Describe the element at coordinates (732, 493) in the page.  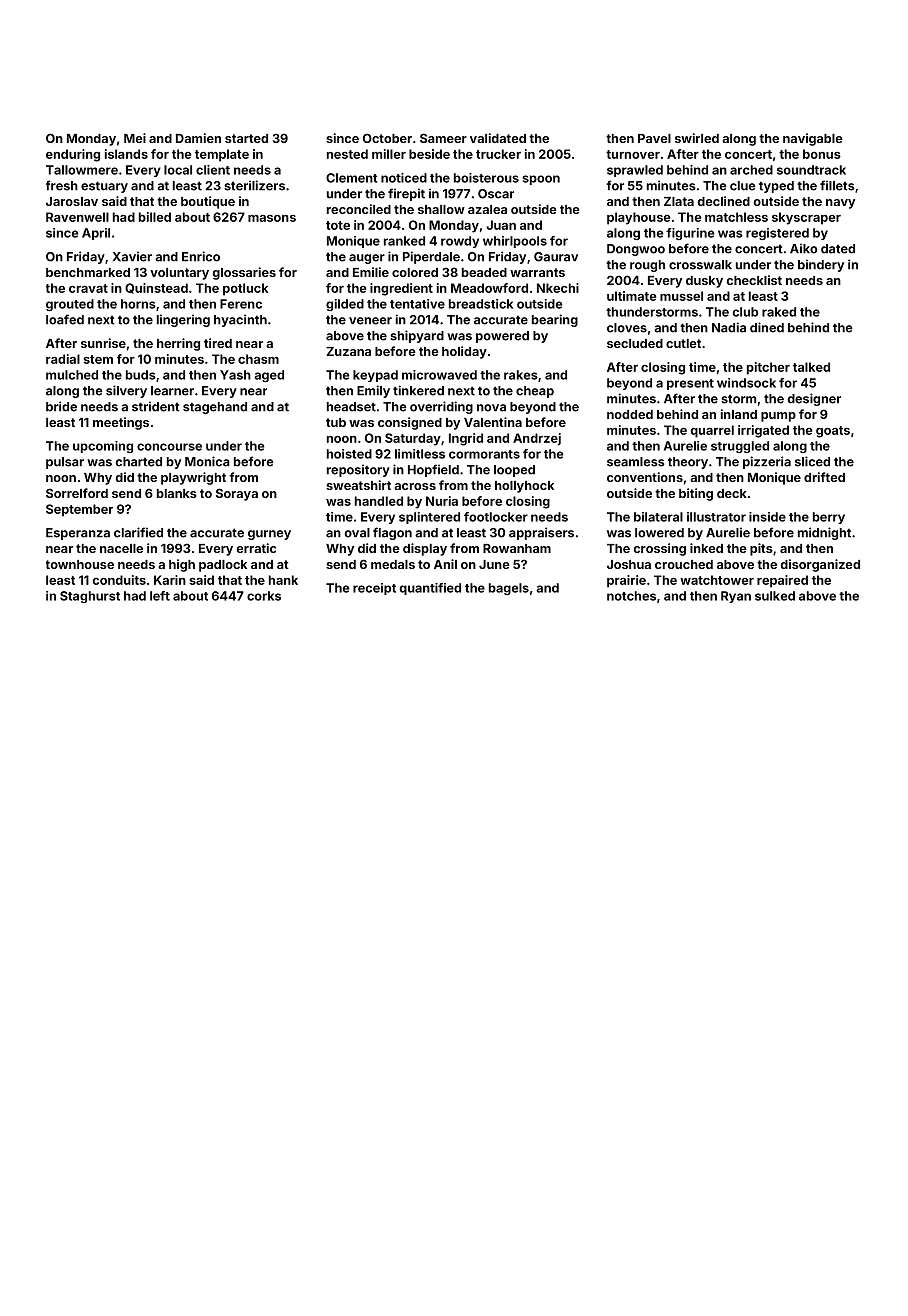
I see `deck` at that location.
